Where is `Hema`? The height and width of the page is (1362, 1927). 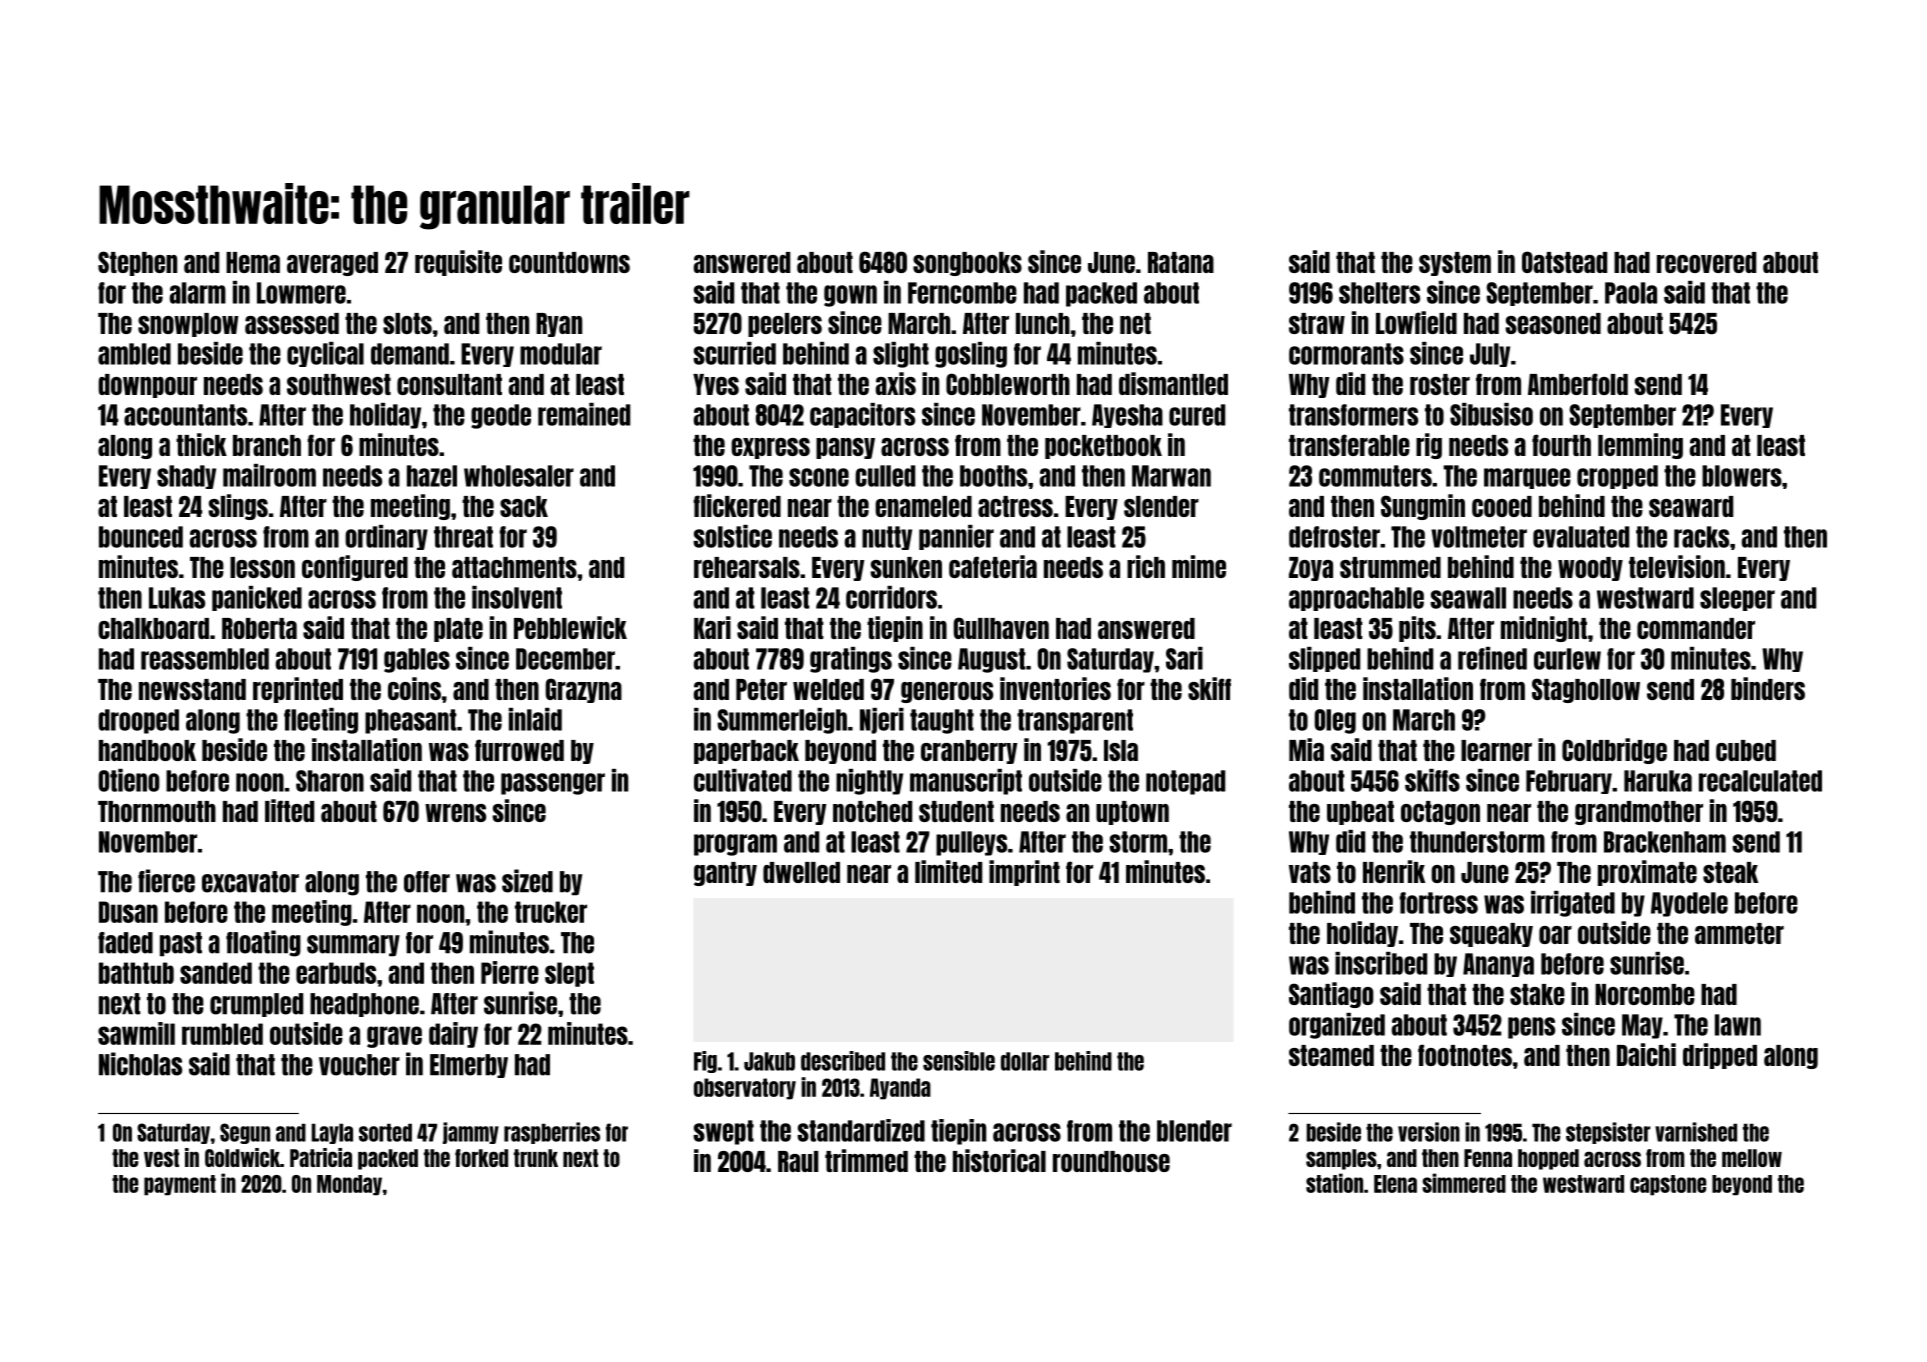 Hema is located at coordinates (253, 262).
